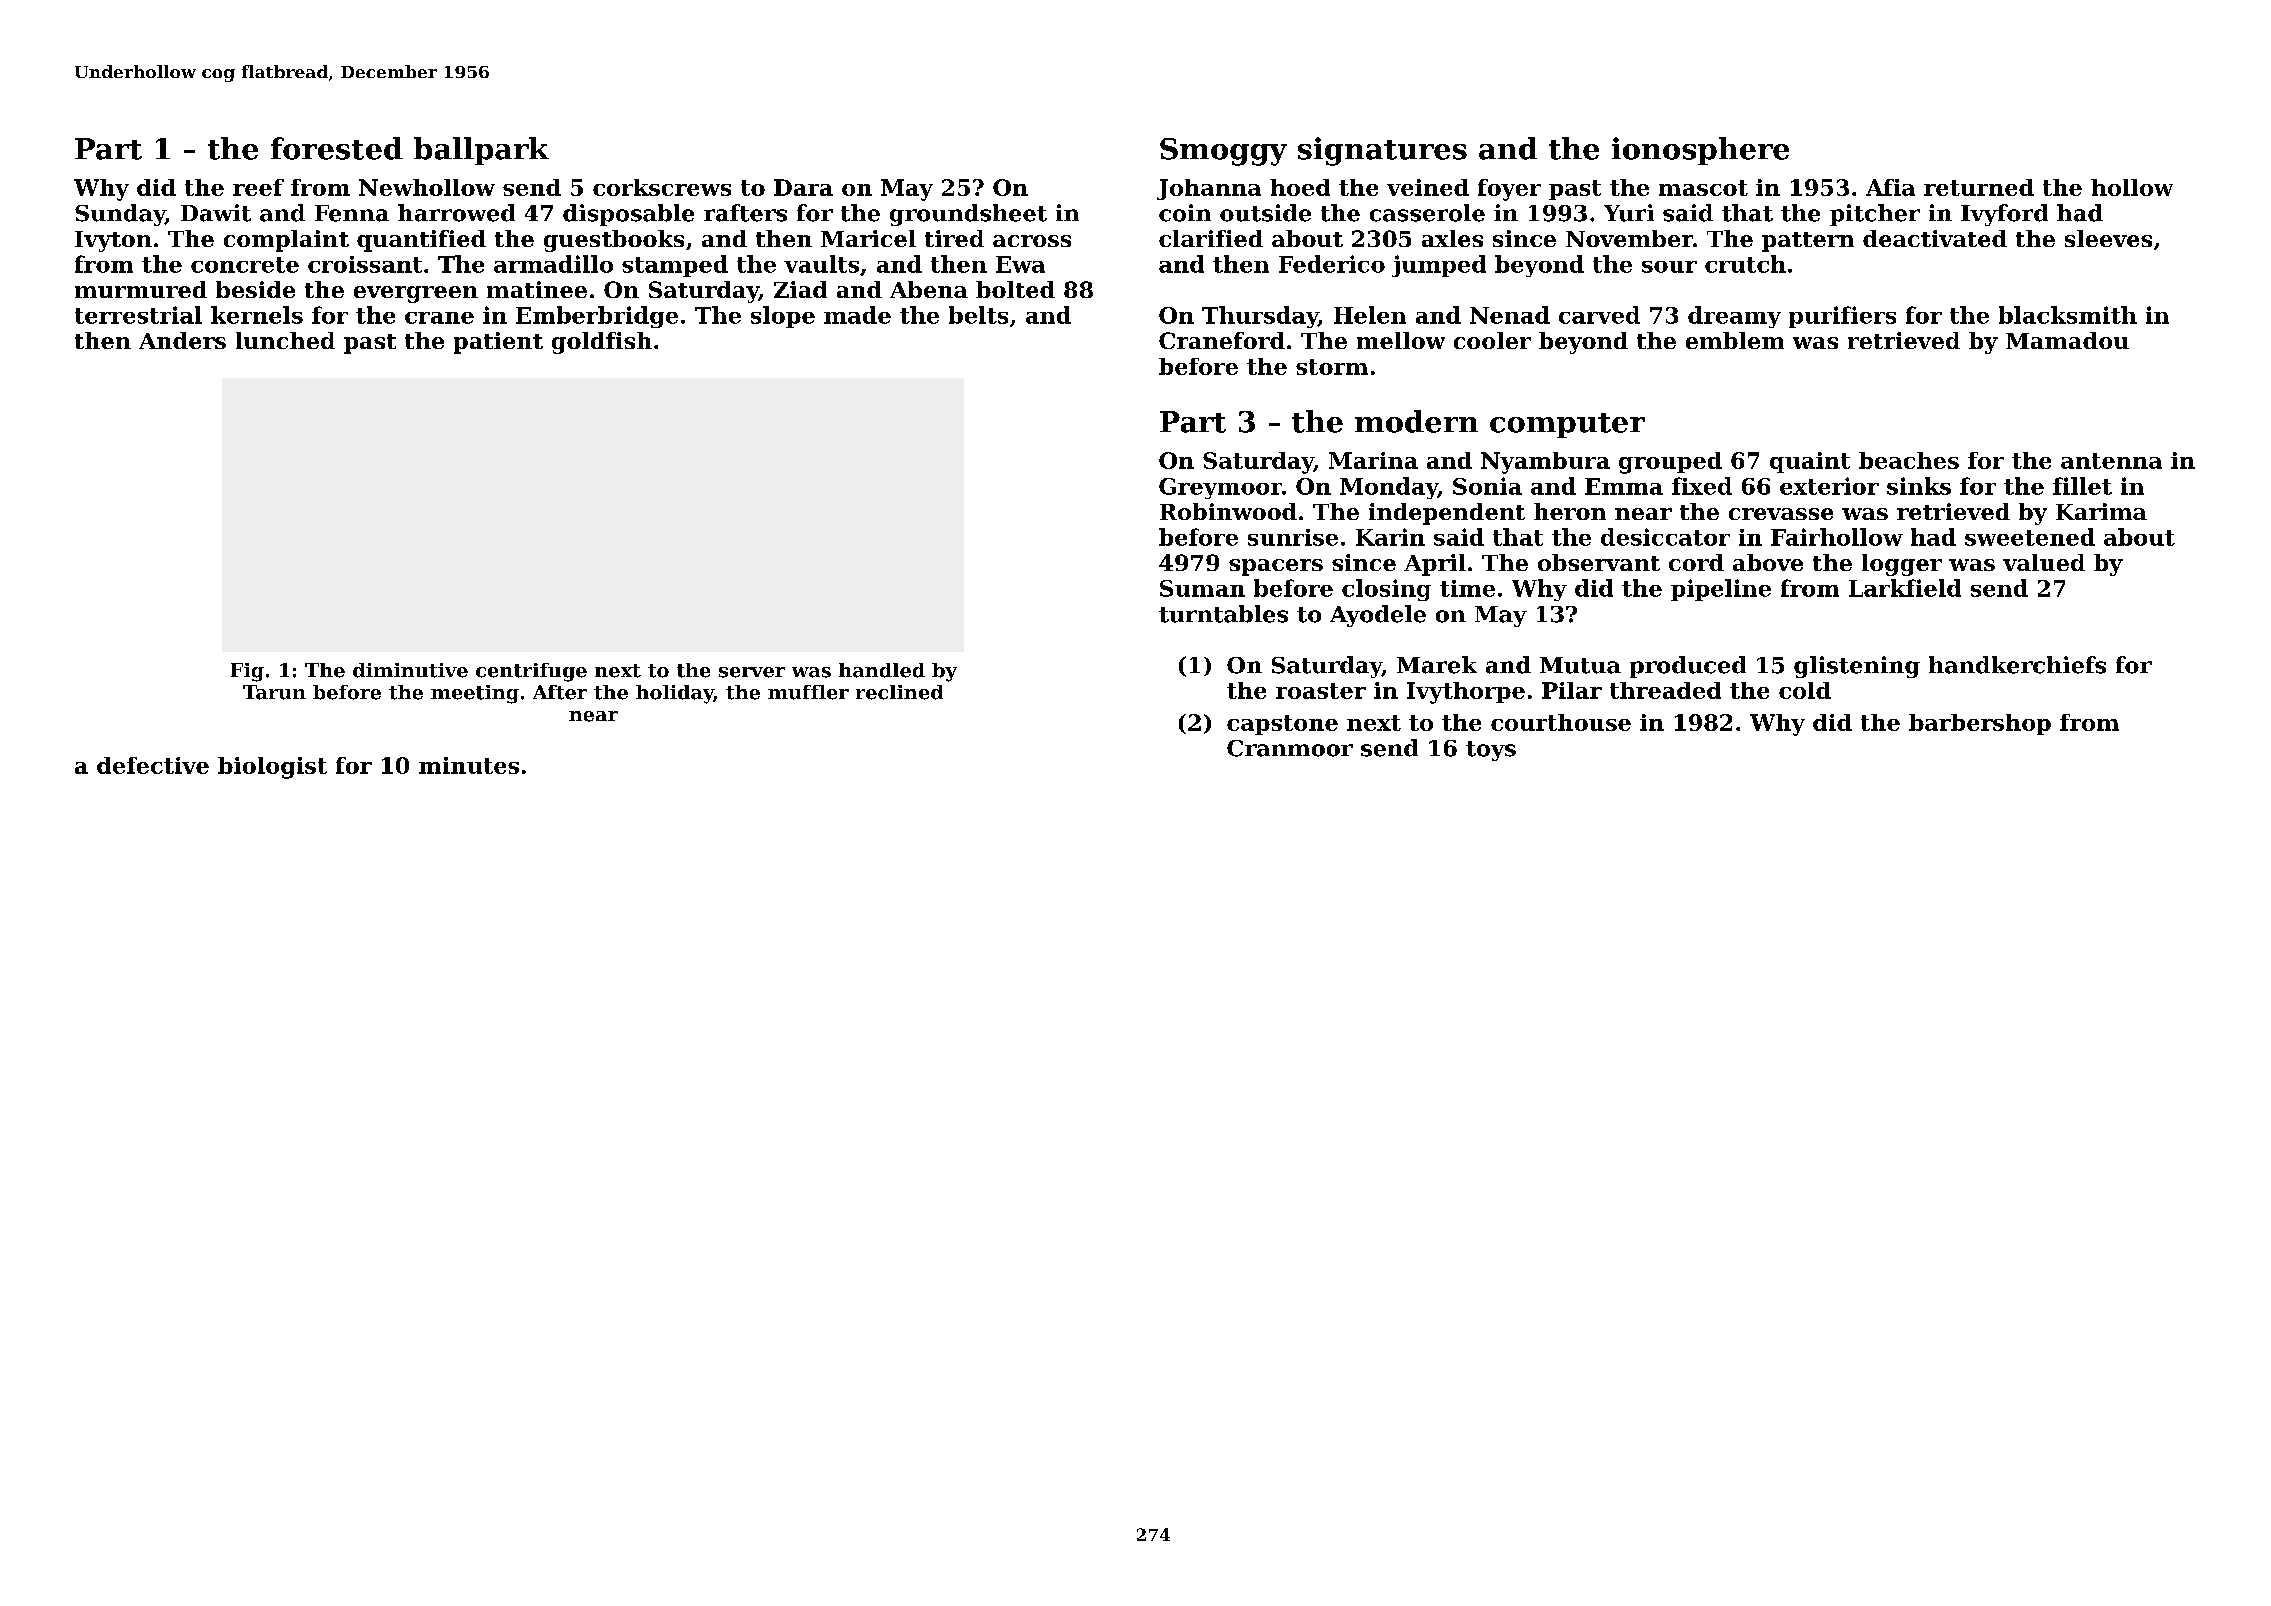 The height and width of the screenshot is (1606, 2271). Describe the element at coordinates (602, 343) in the screenshot. I see `goldfish` at that location.
